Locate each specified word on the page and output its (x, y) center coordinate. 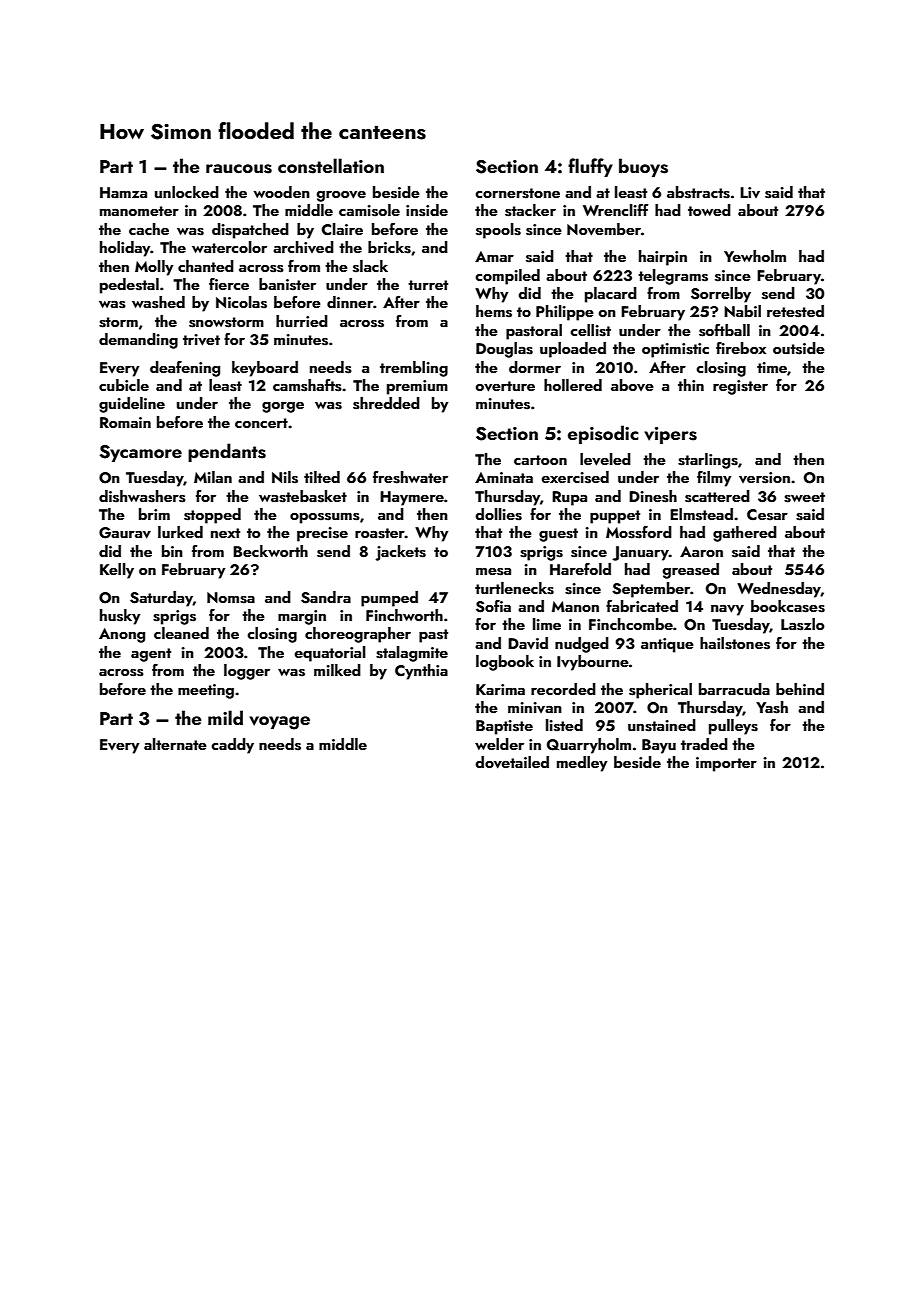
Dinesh (653, 496)
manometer (139, 211)
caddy (232, 746)
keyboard (265, 369)
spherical (660, 691)
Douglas (504, 350)
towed (709, 210)
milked (337, 670)
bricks (389, 247)
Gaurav (125, 533)
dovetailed (512, 762)
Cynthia (421, 672)
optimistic (675, 350)
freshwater (410, 477)
